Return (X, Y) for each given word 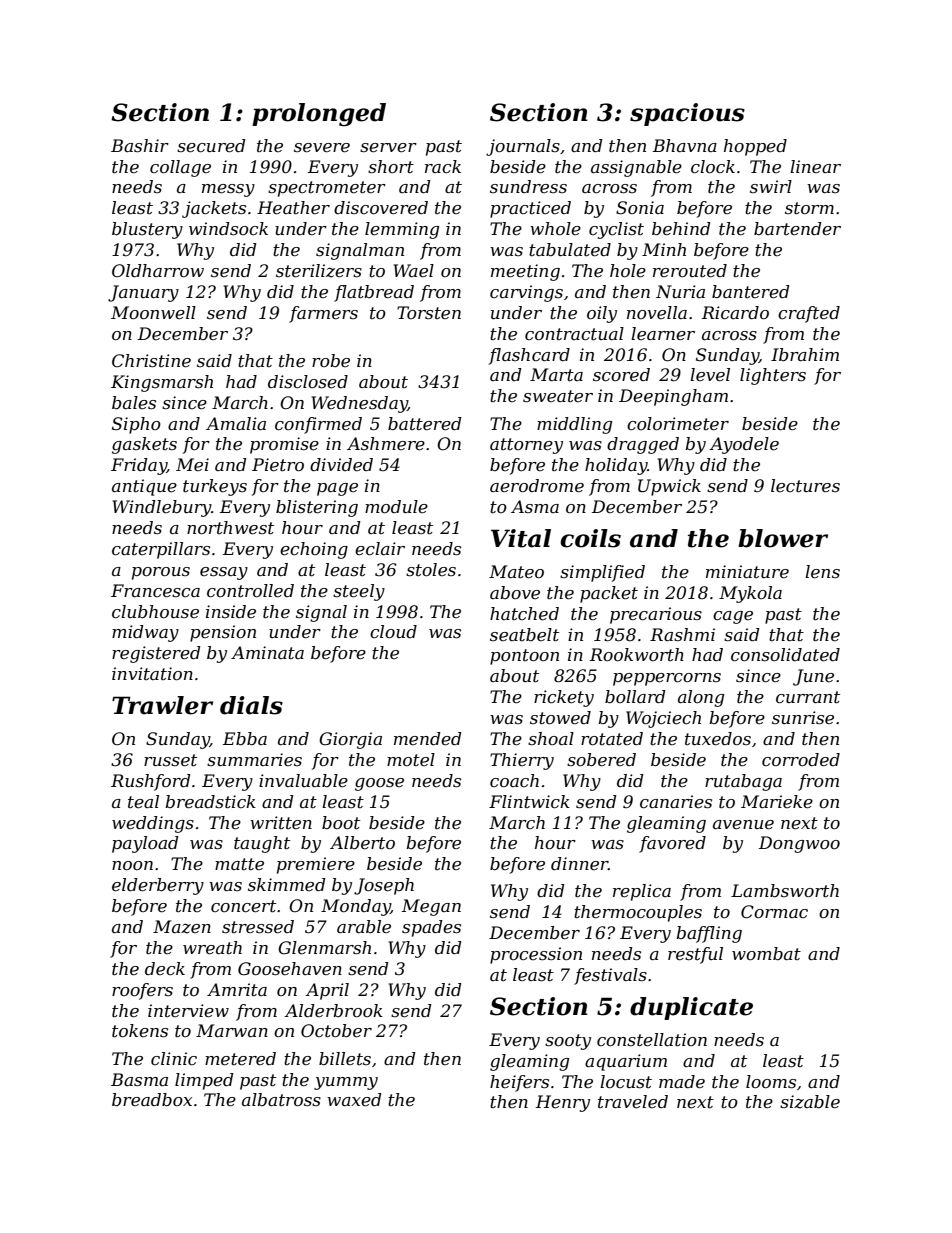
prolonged (319, 115)
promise (284, 445)
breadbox (152, 1099)
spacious (687, 114)
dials (251, 705)
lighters (773, 376)
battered (425, 424)
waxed (354, 1100)
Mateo (516, 572)
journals (523, 147)
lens (822, 572)
